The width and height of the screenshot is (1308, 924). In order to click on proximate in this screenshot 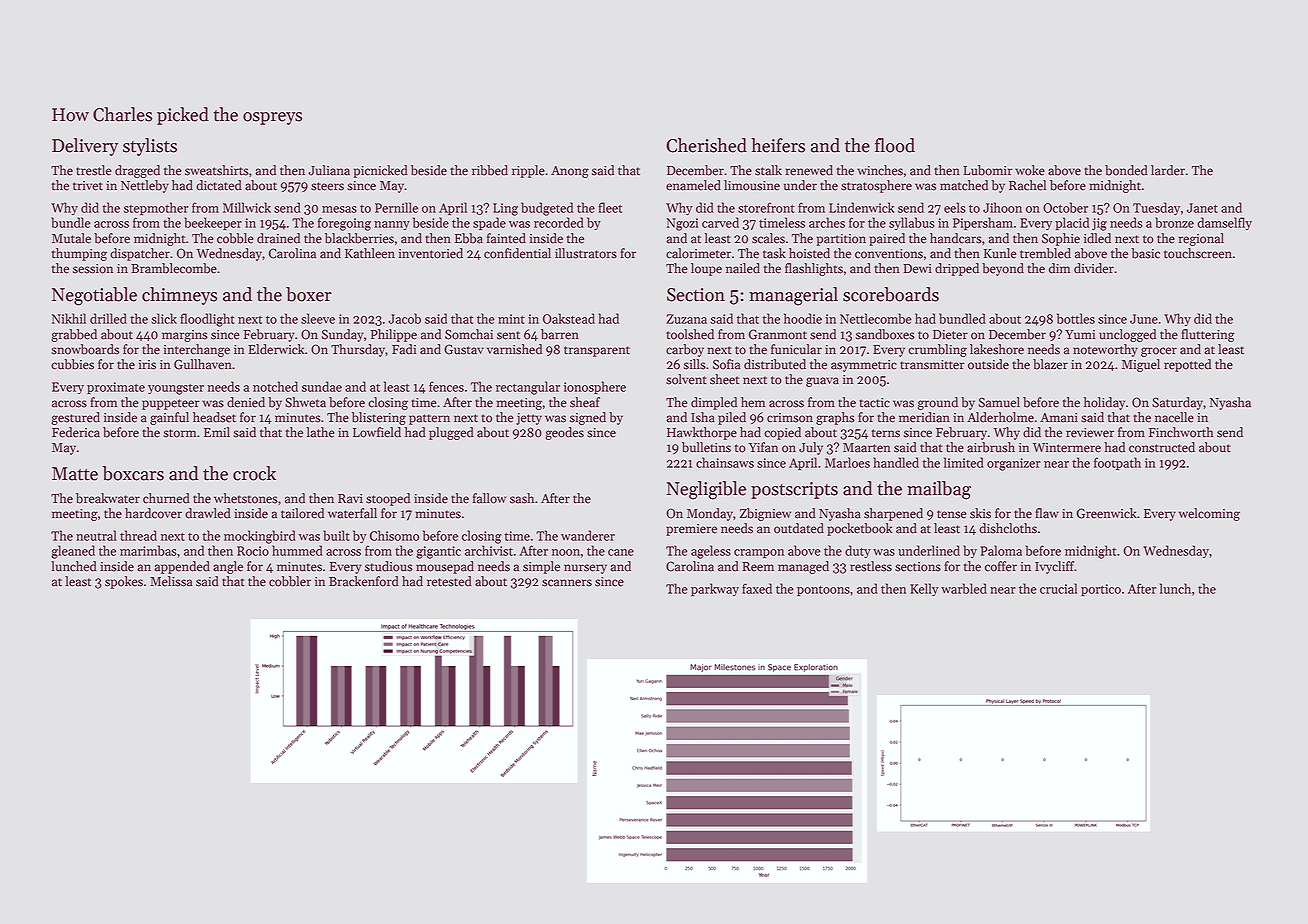, I will do `click(116, 388)`.
